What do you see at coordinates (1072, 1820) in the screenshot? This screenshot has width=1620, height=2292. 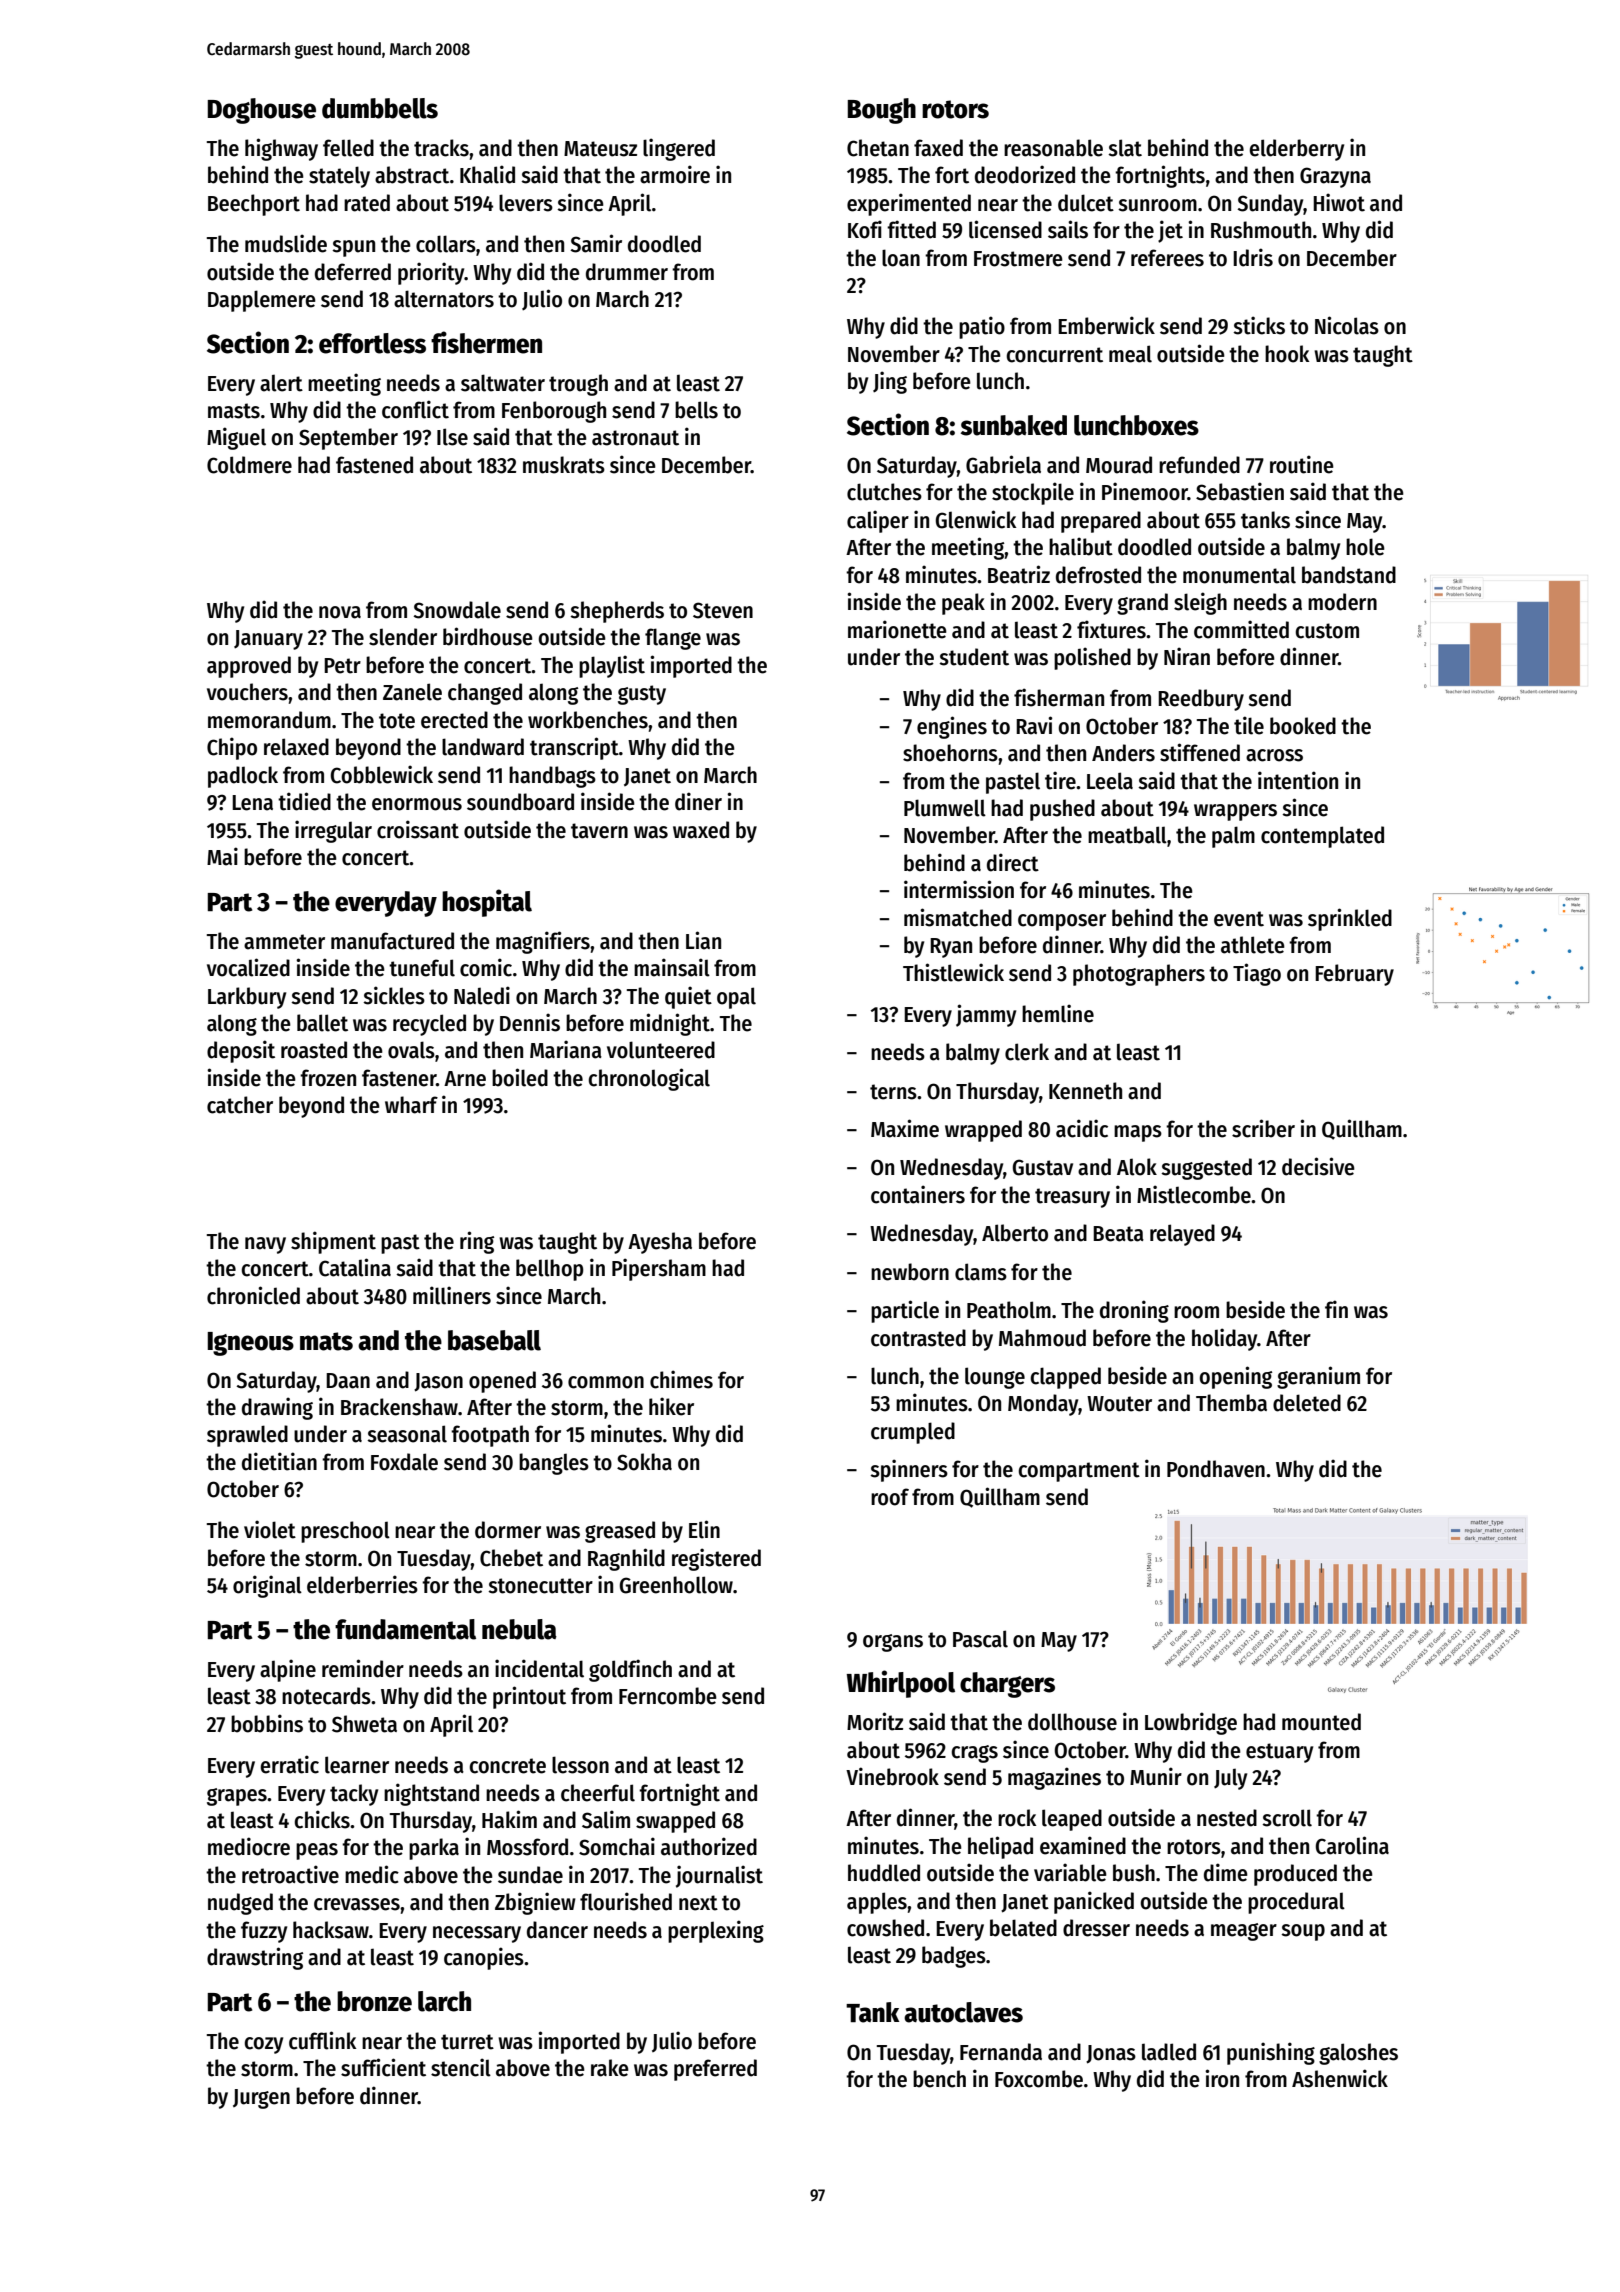 I see `leaped` at bounding box center [1072, 1820].
